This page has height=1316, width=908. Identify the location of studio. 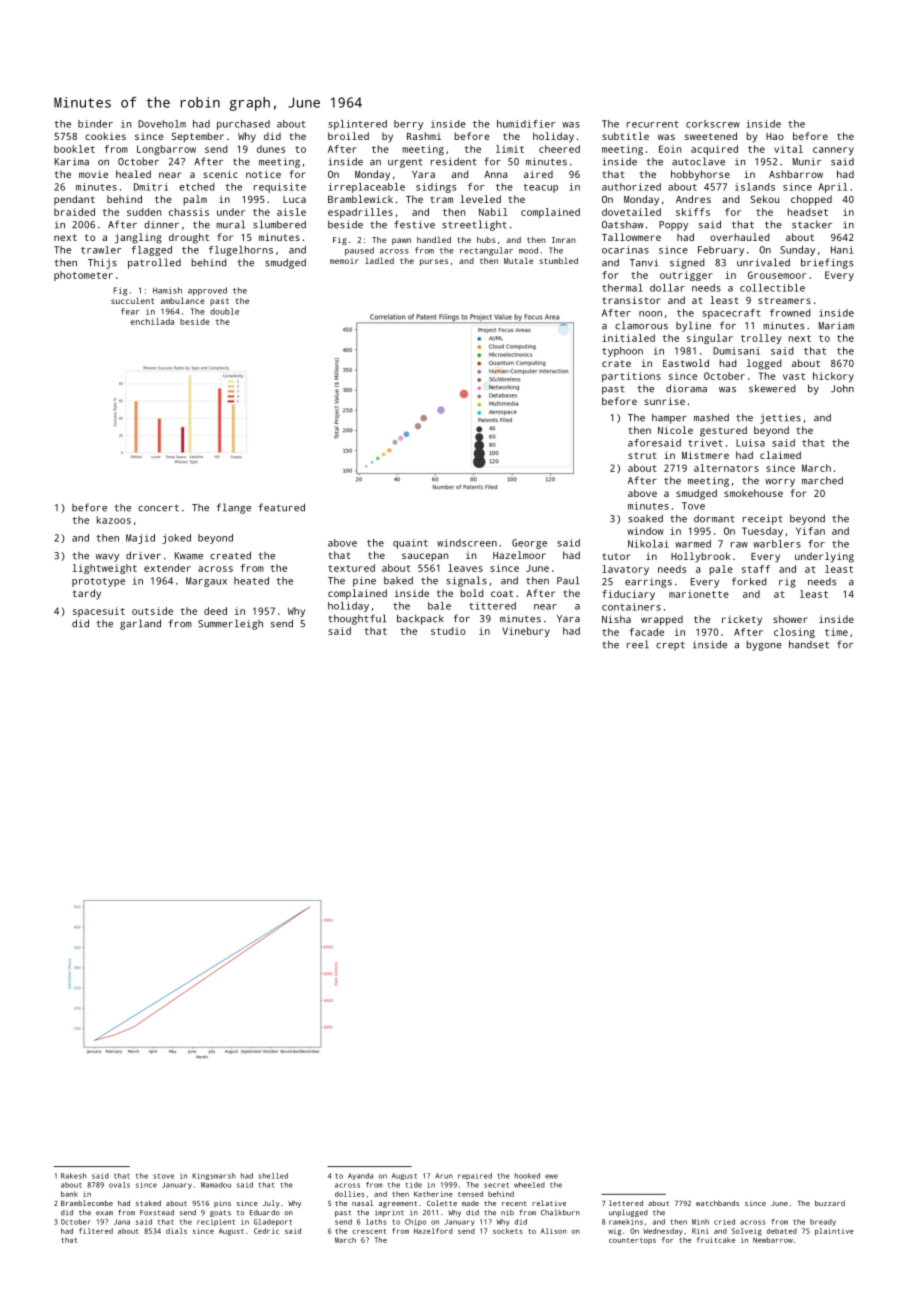
(448, 631).
